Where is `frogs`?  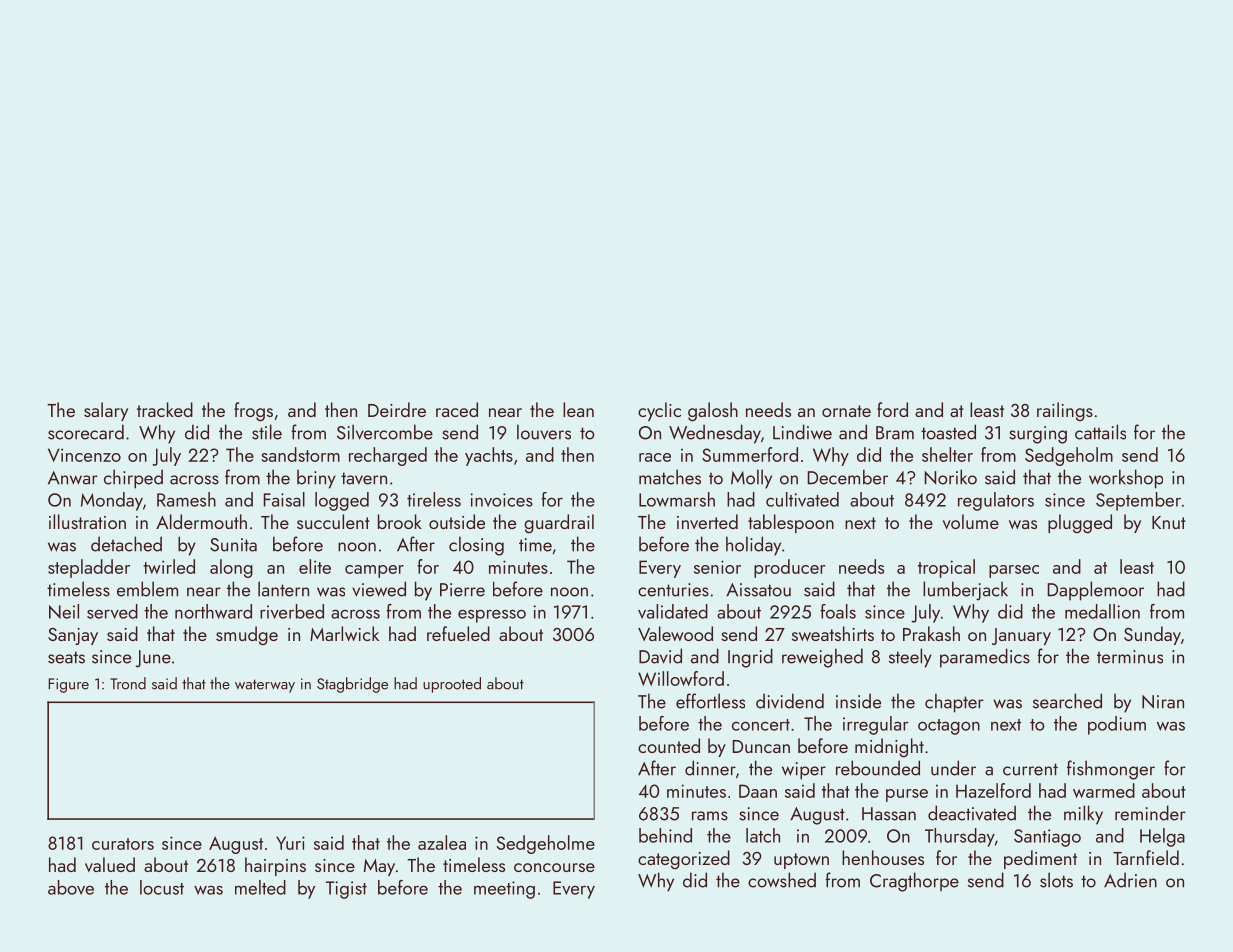 frogs is located at coordinates (253, 412).
